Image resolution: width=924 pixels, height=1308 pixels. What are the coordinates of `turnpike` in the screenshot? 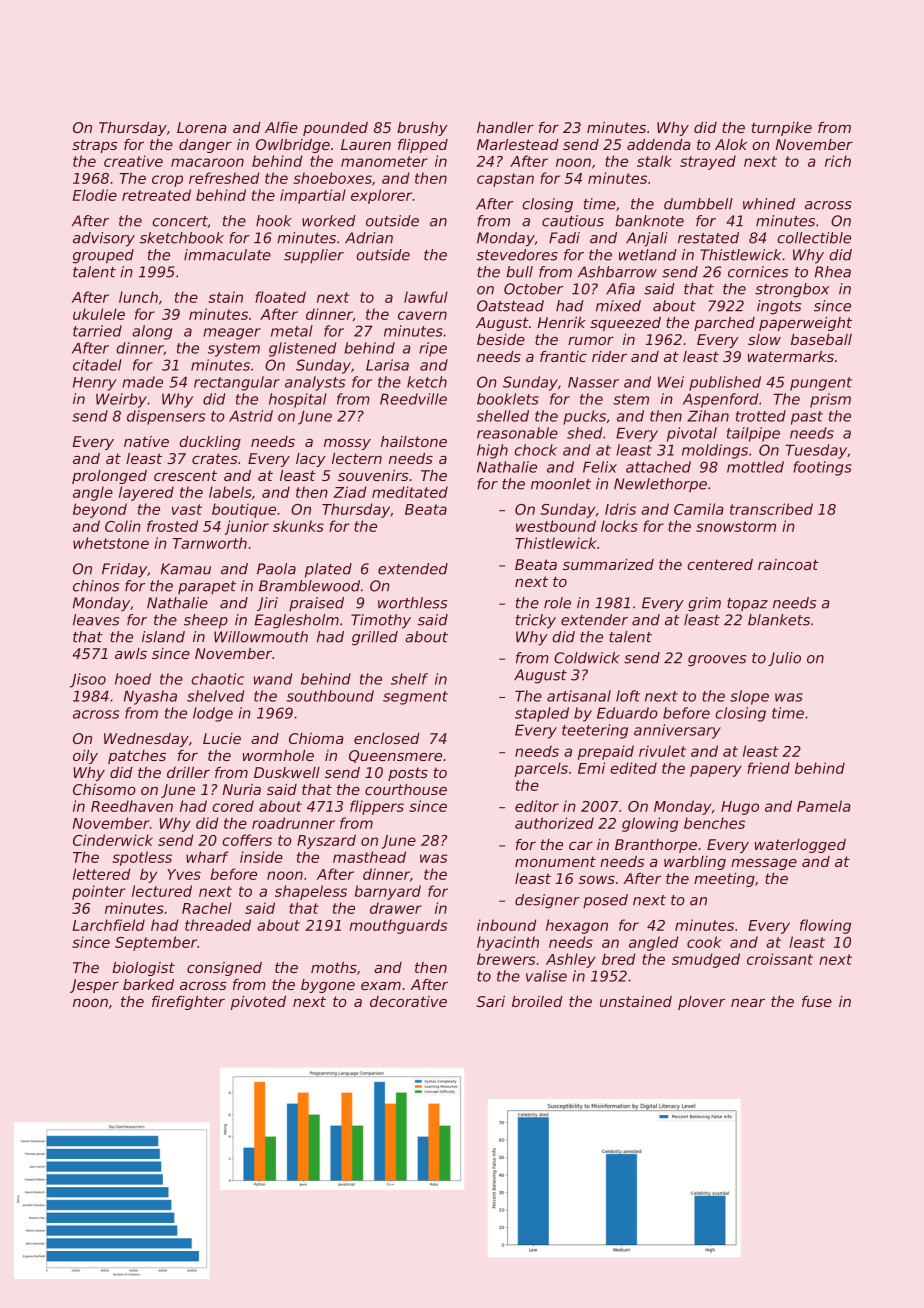 It's located at (782, 129).
